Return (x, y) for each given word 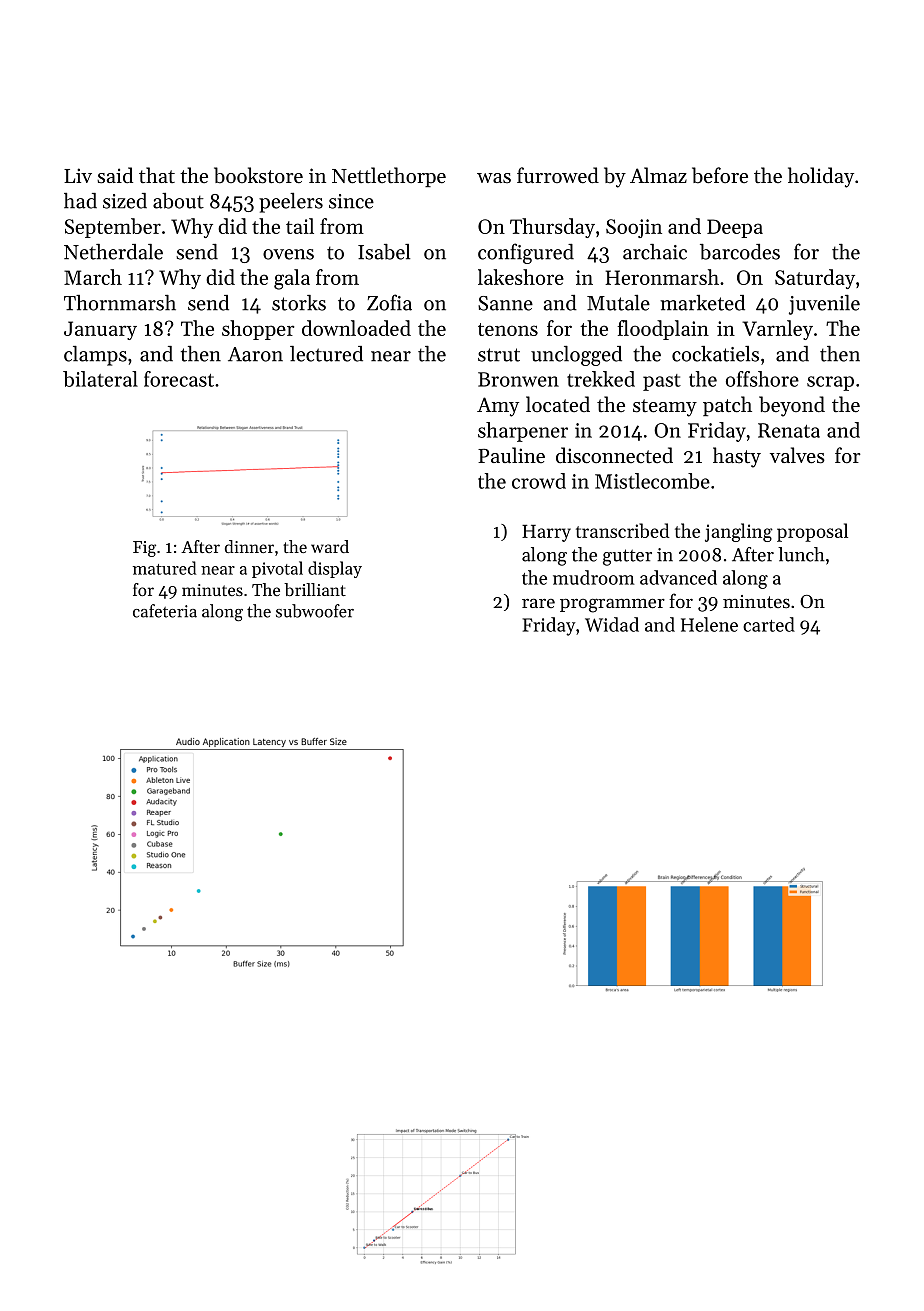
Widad (612, 624)
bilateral (100, 379)
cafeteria (165, 611)
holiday (821, 177)
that (157, 175)
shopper (258, 330)
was (494, 178)
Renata (789, 430)
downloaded (356, 328)
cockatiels (715, 354)
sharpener (523, 432)
